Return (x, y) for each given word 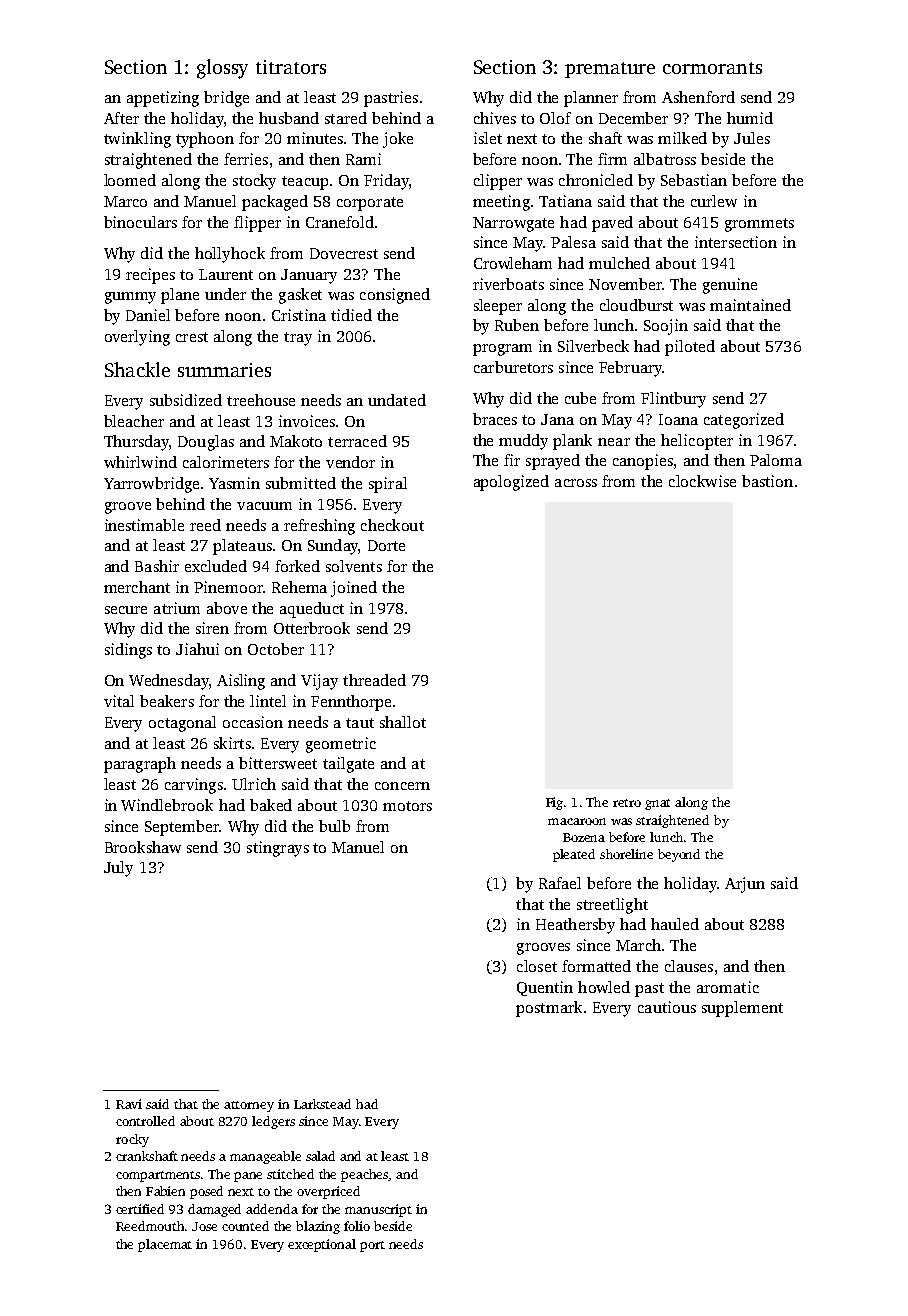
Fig (555, 803)
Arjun (745, 885)
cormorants (712, 68)
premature (610, 70)
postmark (549, 1009)
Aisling (241, 682)
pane (248, 1177)
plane (180, 296)
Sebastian (694, 180)
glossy (222, 69)
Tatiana (565, 201)
